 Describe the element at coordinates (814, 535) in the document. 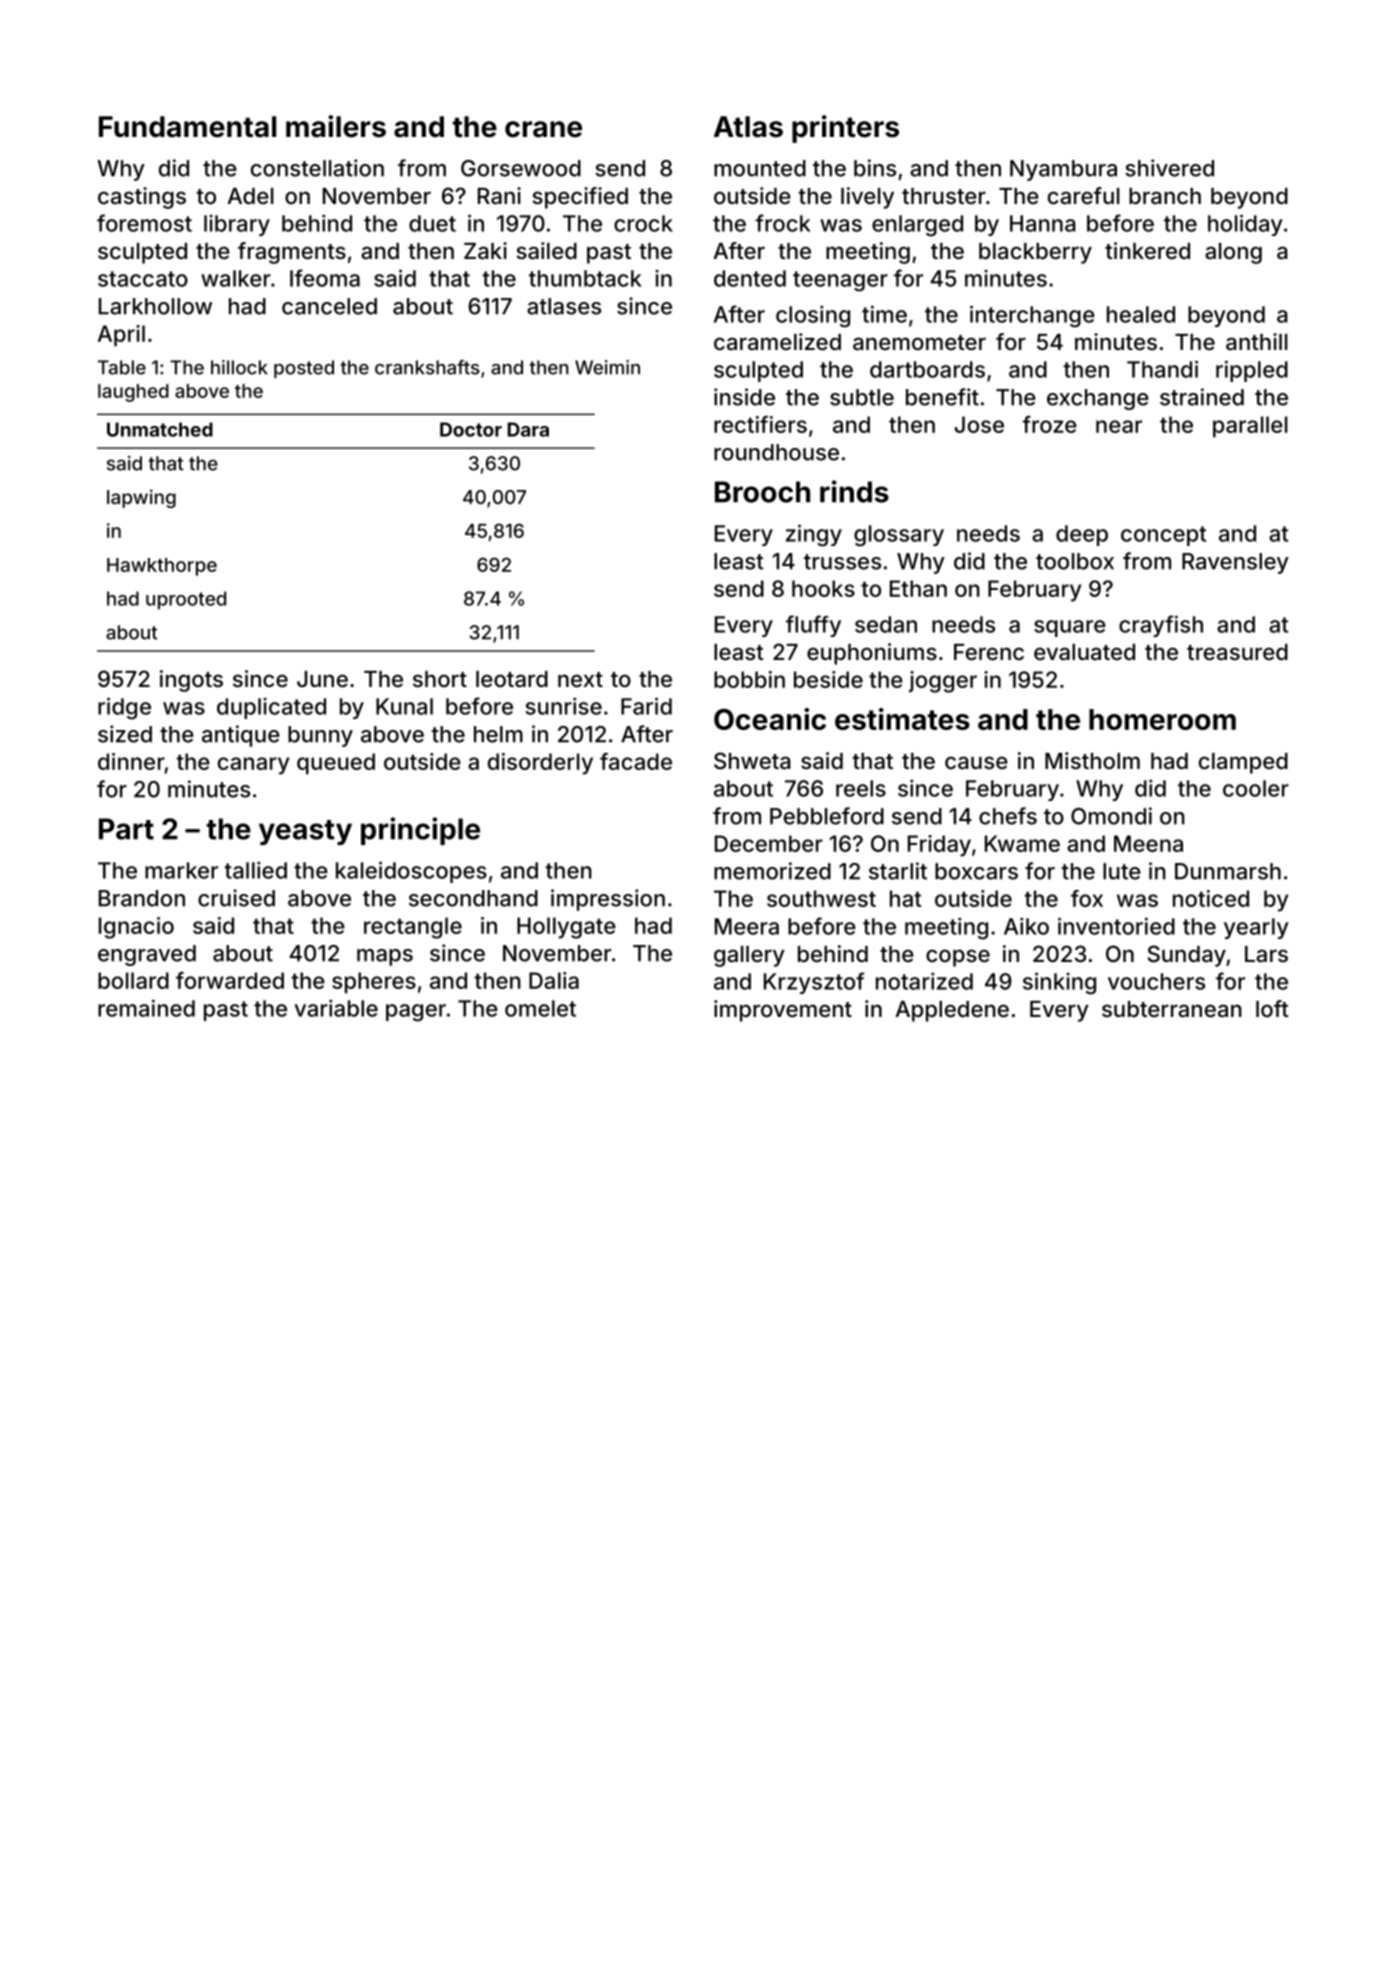

I see `zingy` at that location.
